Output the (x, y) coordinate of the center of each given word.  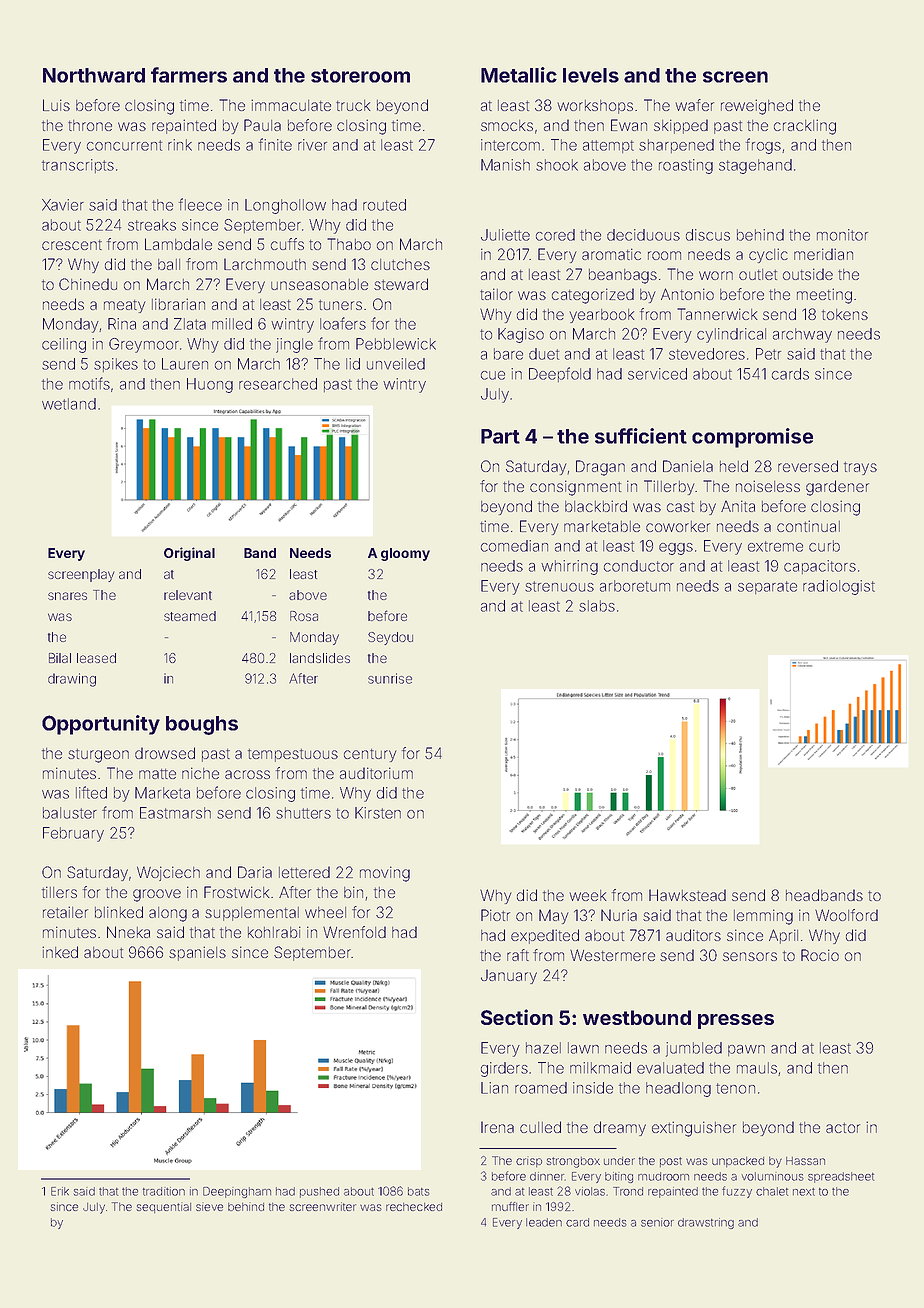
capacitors (820, 567)
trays (860, 468)
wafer (694, 105)
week (588, 895)
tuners (340, 305)
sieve (209, 1206)
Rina (122, 324)
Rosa (304, 616)
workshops (595, 107)
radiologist (839, 587)
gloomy (405, 554)
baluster (70, 813)
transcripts (78, 166)
